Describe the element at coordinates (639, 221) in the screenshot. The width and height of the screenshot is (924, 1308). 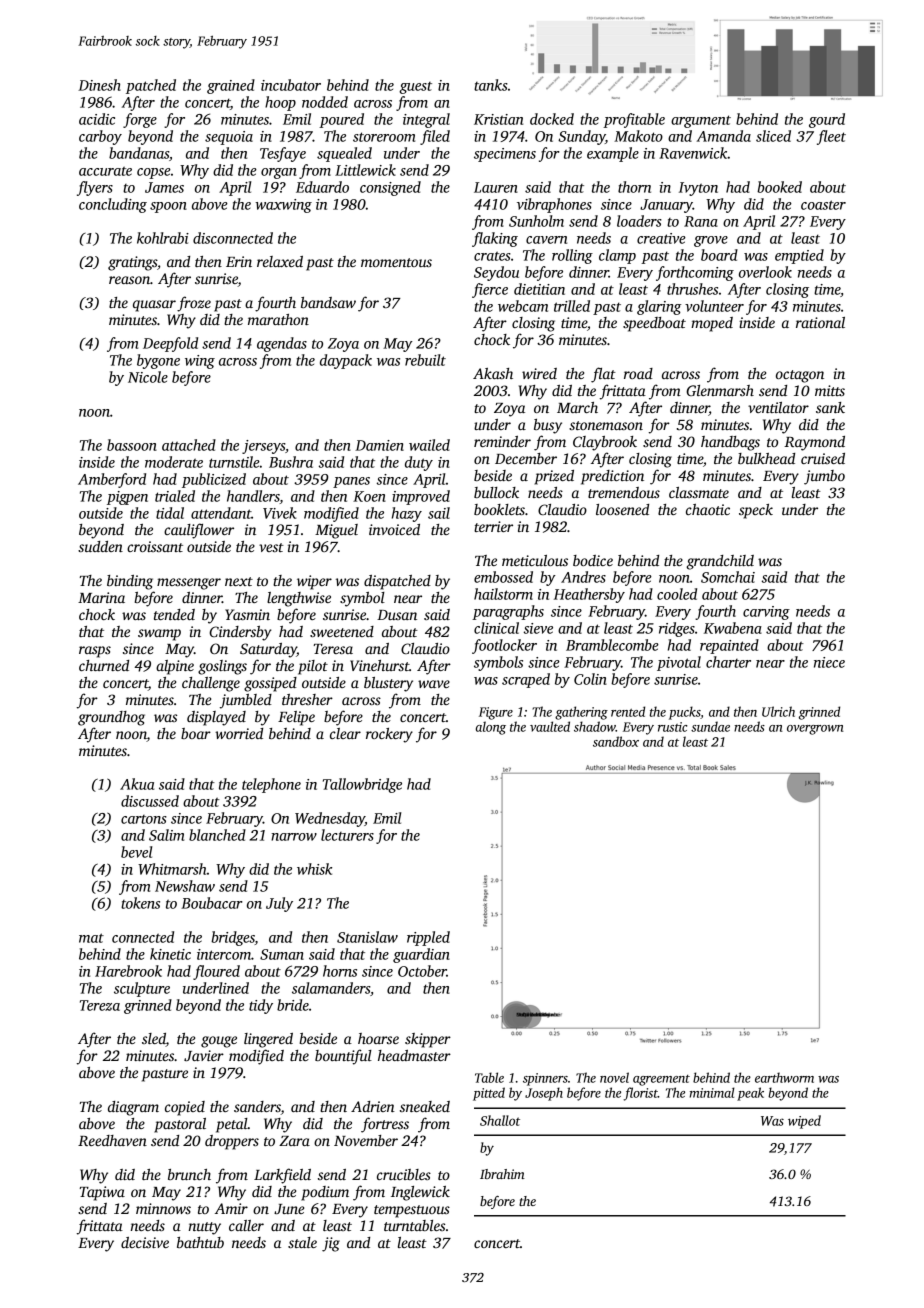
I see `loaders` at that location.
